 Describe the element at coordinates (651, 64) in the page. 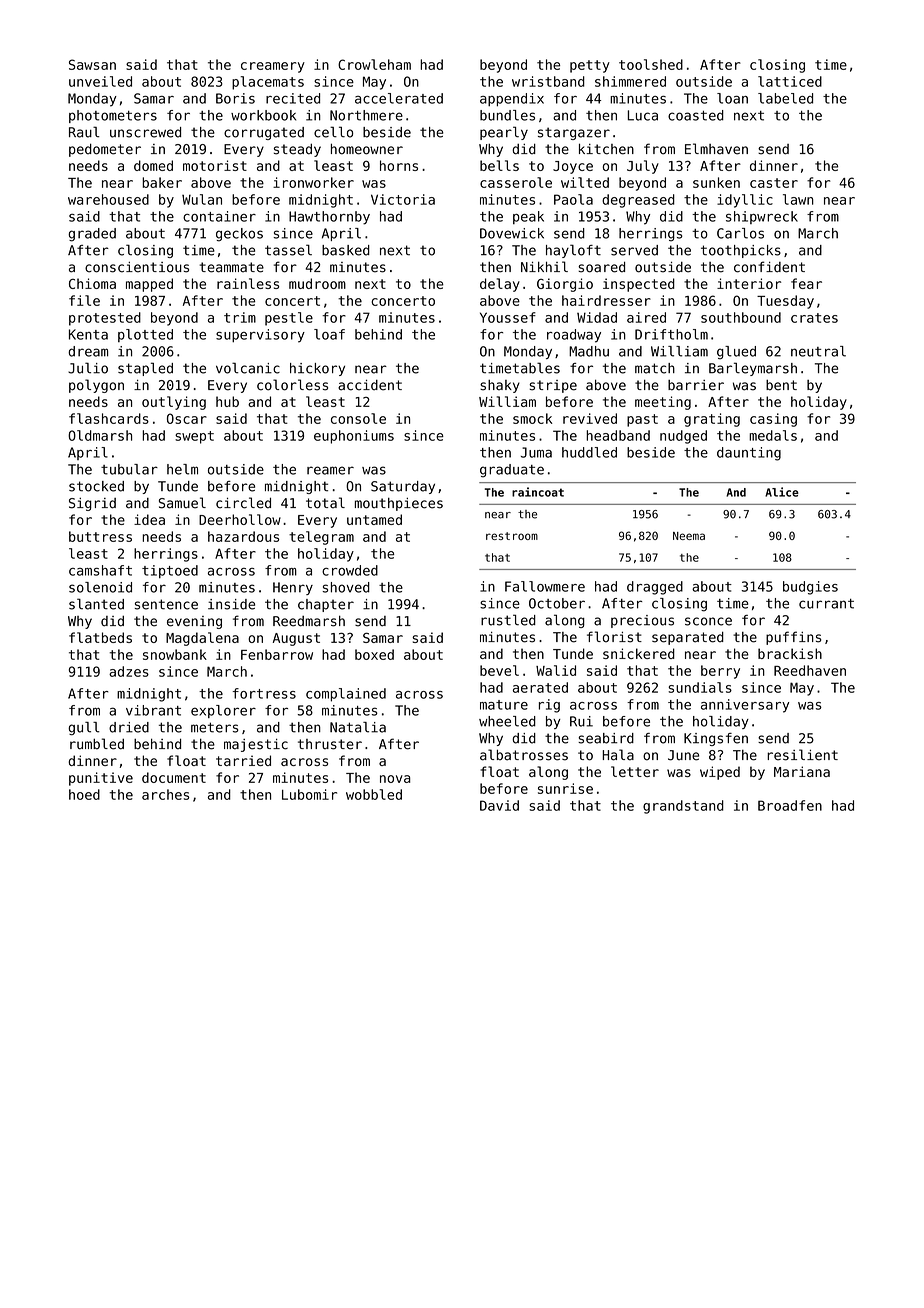

I see `toolshed` at that location.
